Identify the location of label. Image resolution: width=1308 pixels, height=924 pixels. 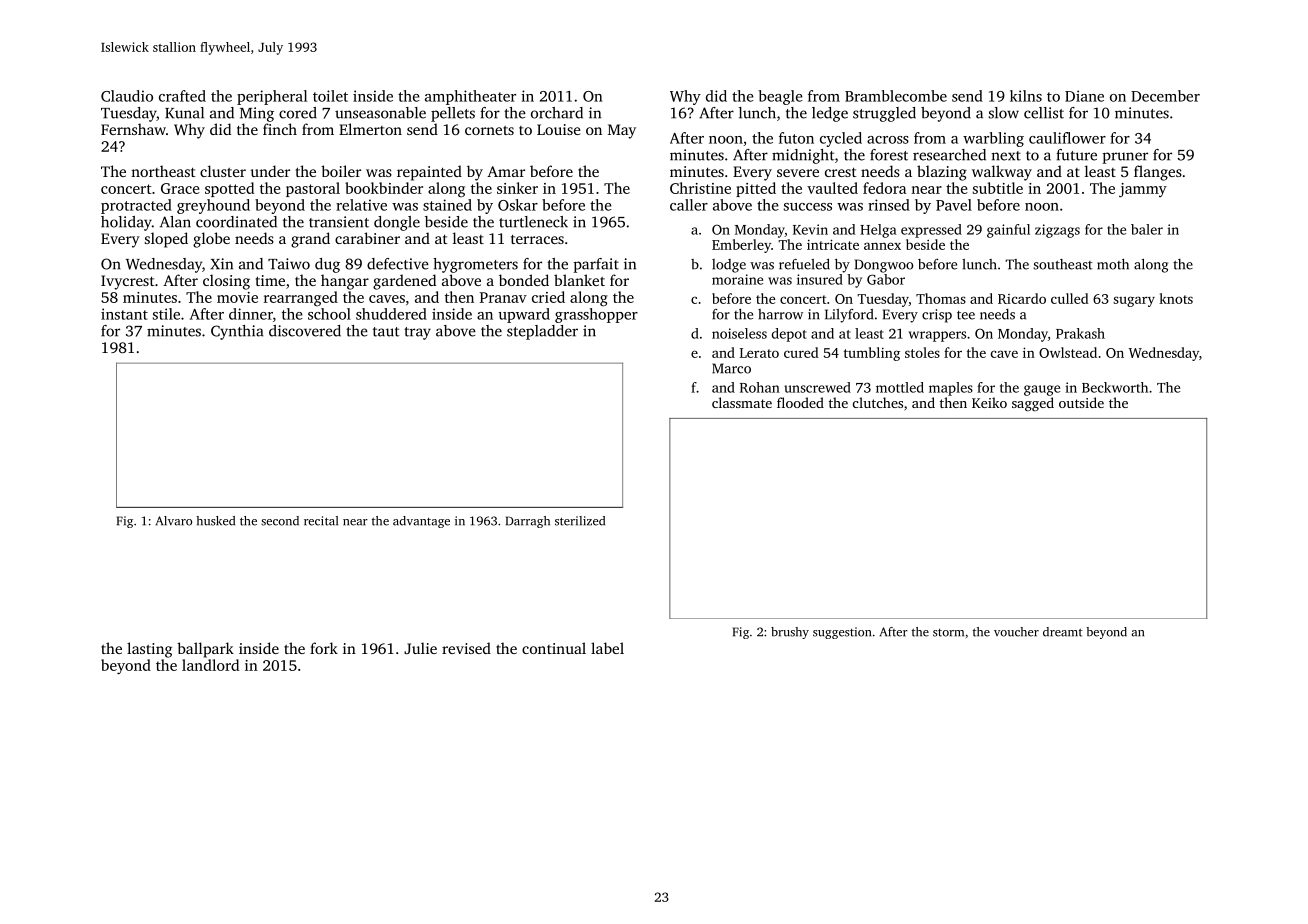
(607, 648).
